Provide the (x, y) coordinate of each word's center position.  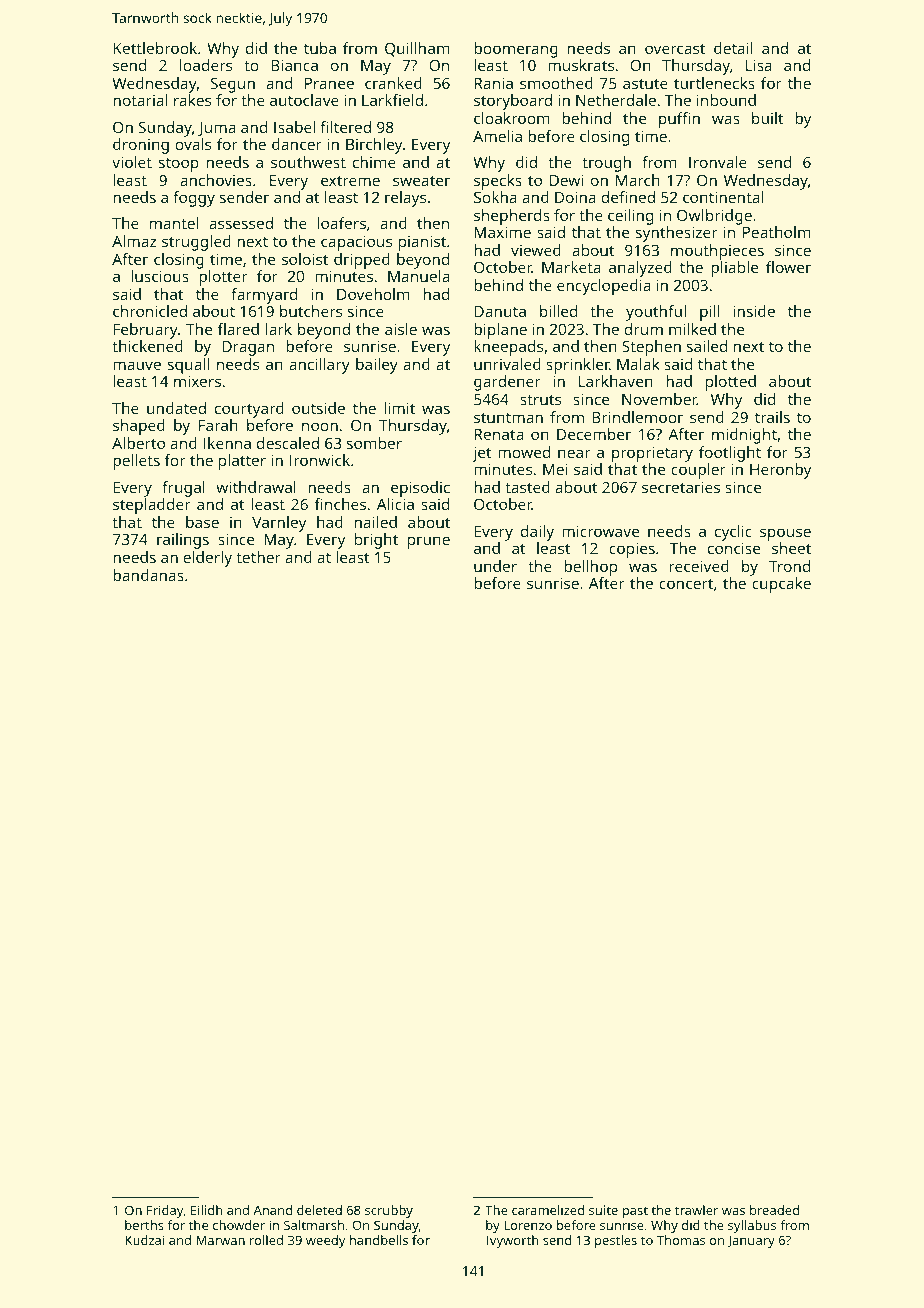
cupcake (781, 585)
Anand (272, 1210)
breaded (774, 1210)
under (495, 566)
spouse (785, 534)
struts (540, 400)
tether (258, 557)
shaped (139, 427)
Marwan (221, 1240)
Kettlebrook (155, 48)
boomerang (516, 50)
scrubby (389, 1211)
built (768, 118)
